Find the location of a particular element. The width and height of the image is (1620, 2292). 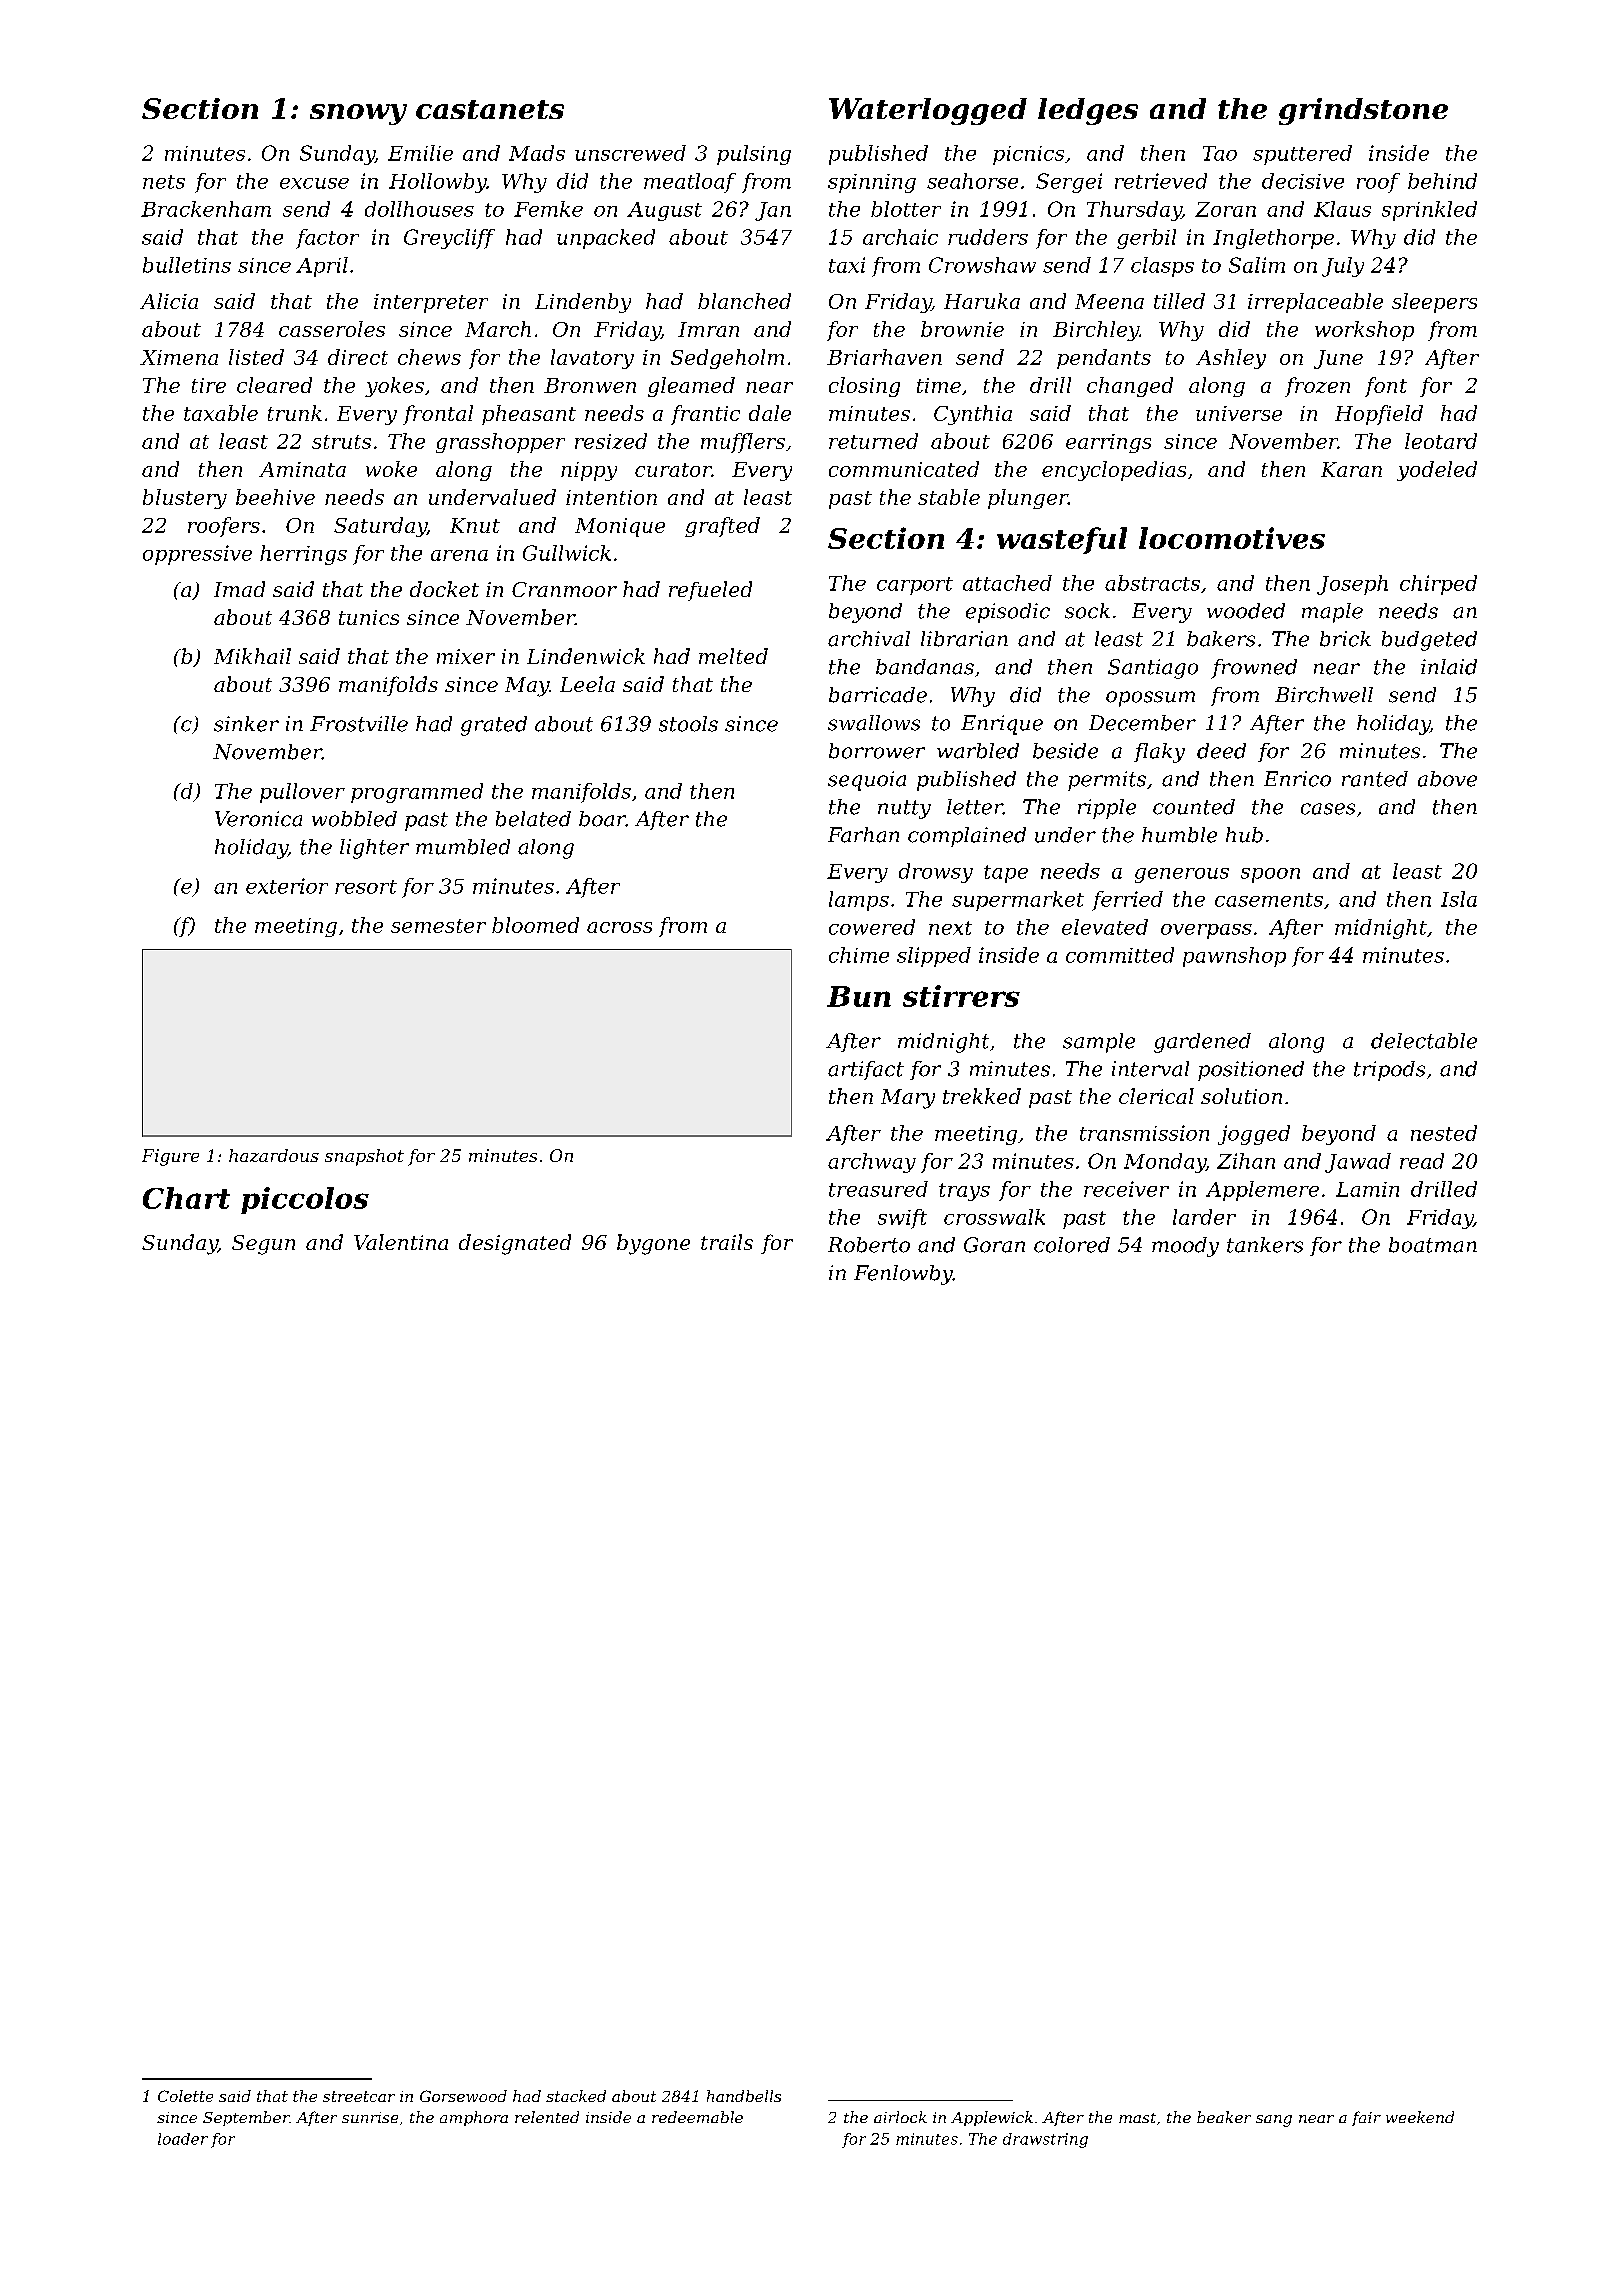

Colette is located at coordinates (185, 2096).
